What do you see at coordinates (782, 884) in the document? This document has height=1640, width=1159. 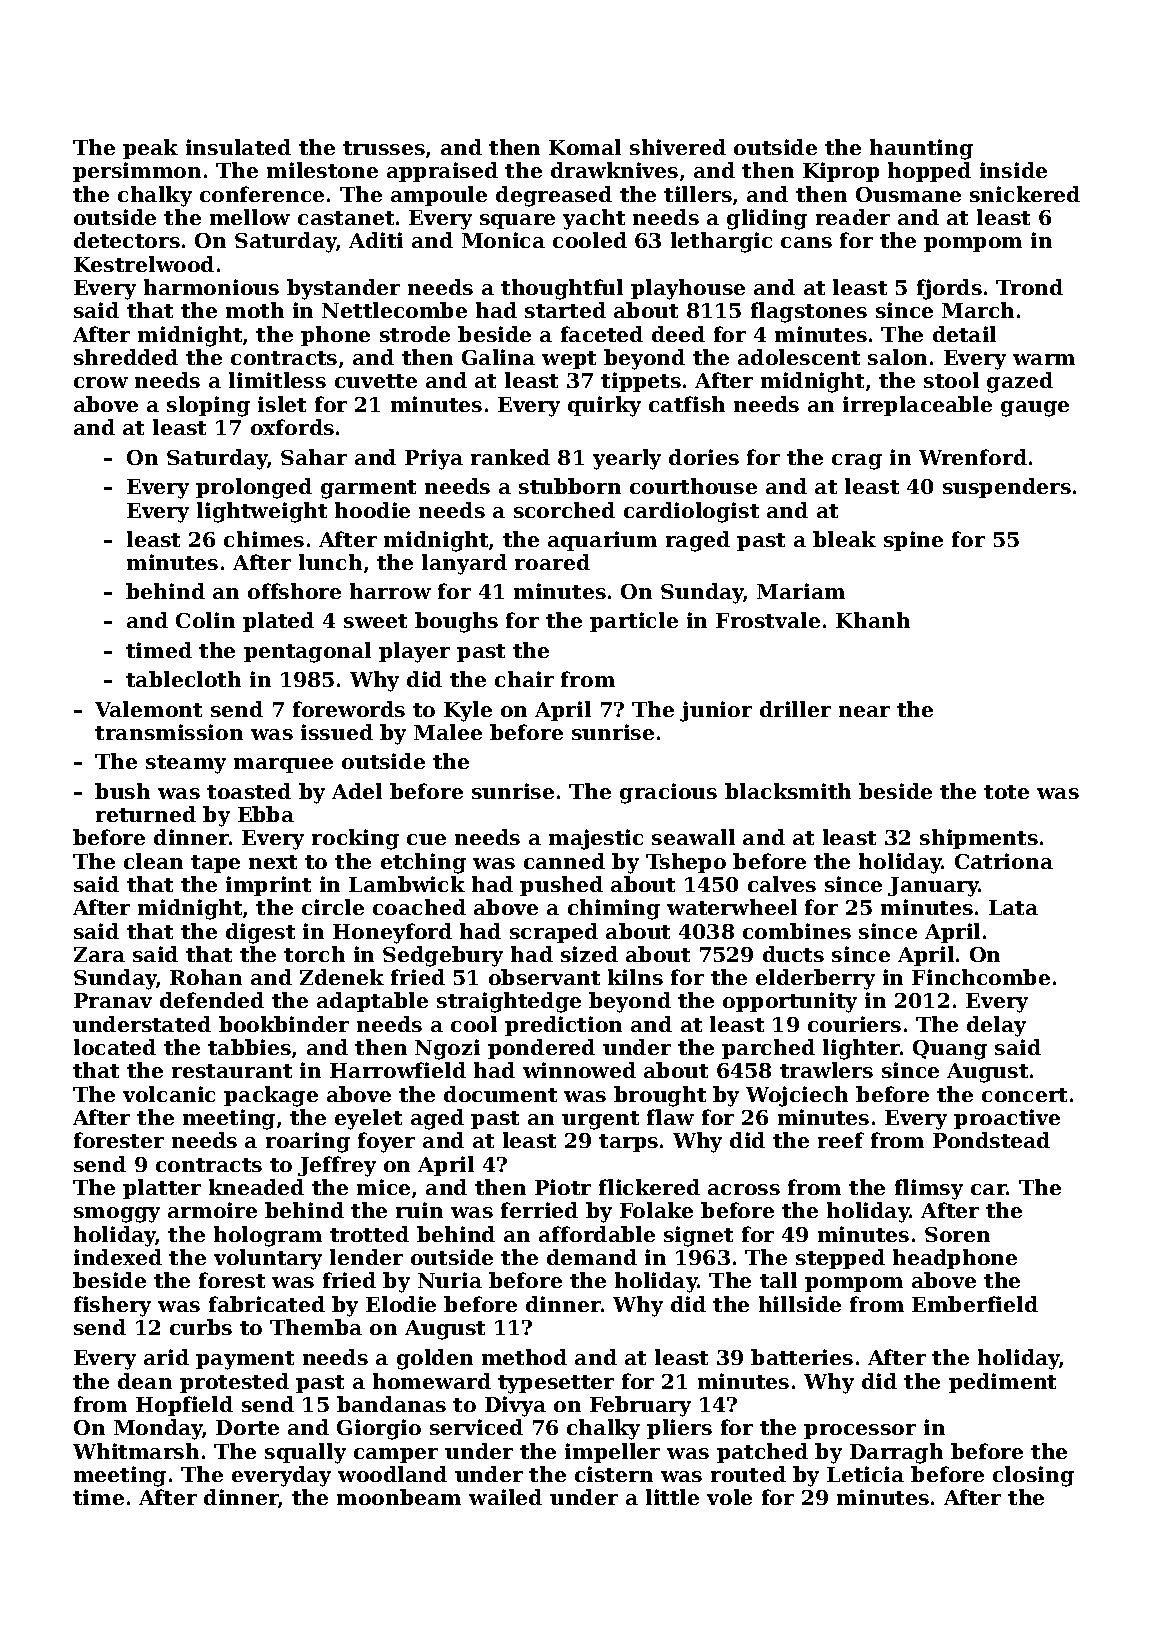 I see `calves` at bounding box center [782, 884].
